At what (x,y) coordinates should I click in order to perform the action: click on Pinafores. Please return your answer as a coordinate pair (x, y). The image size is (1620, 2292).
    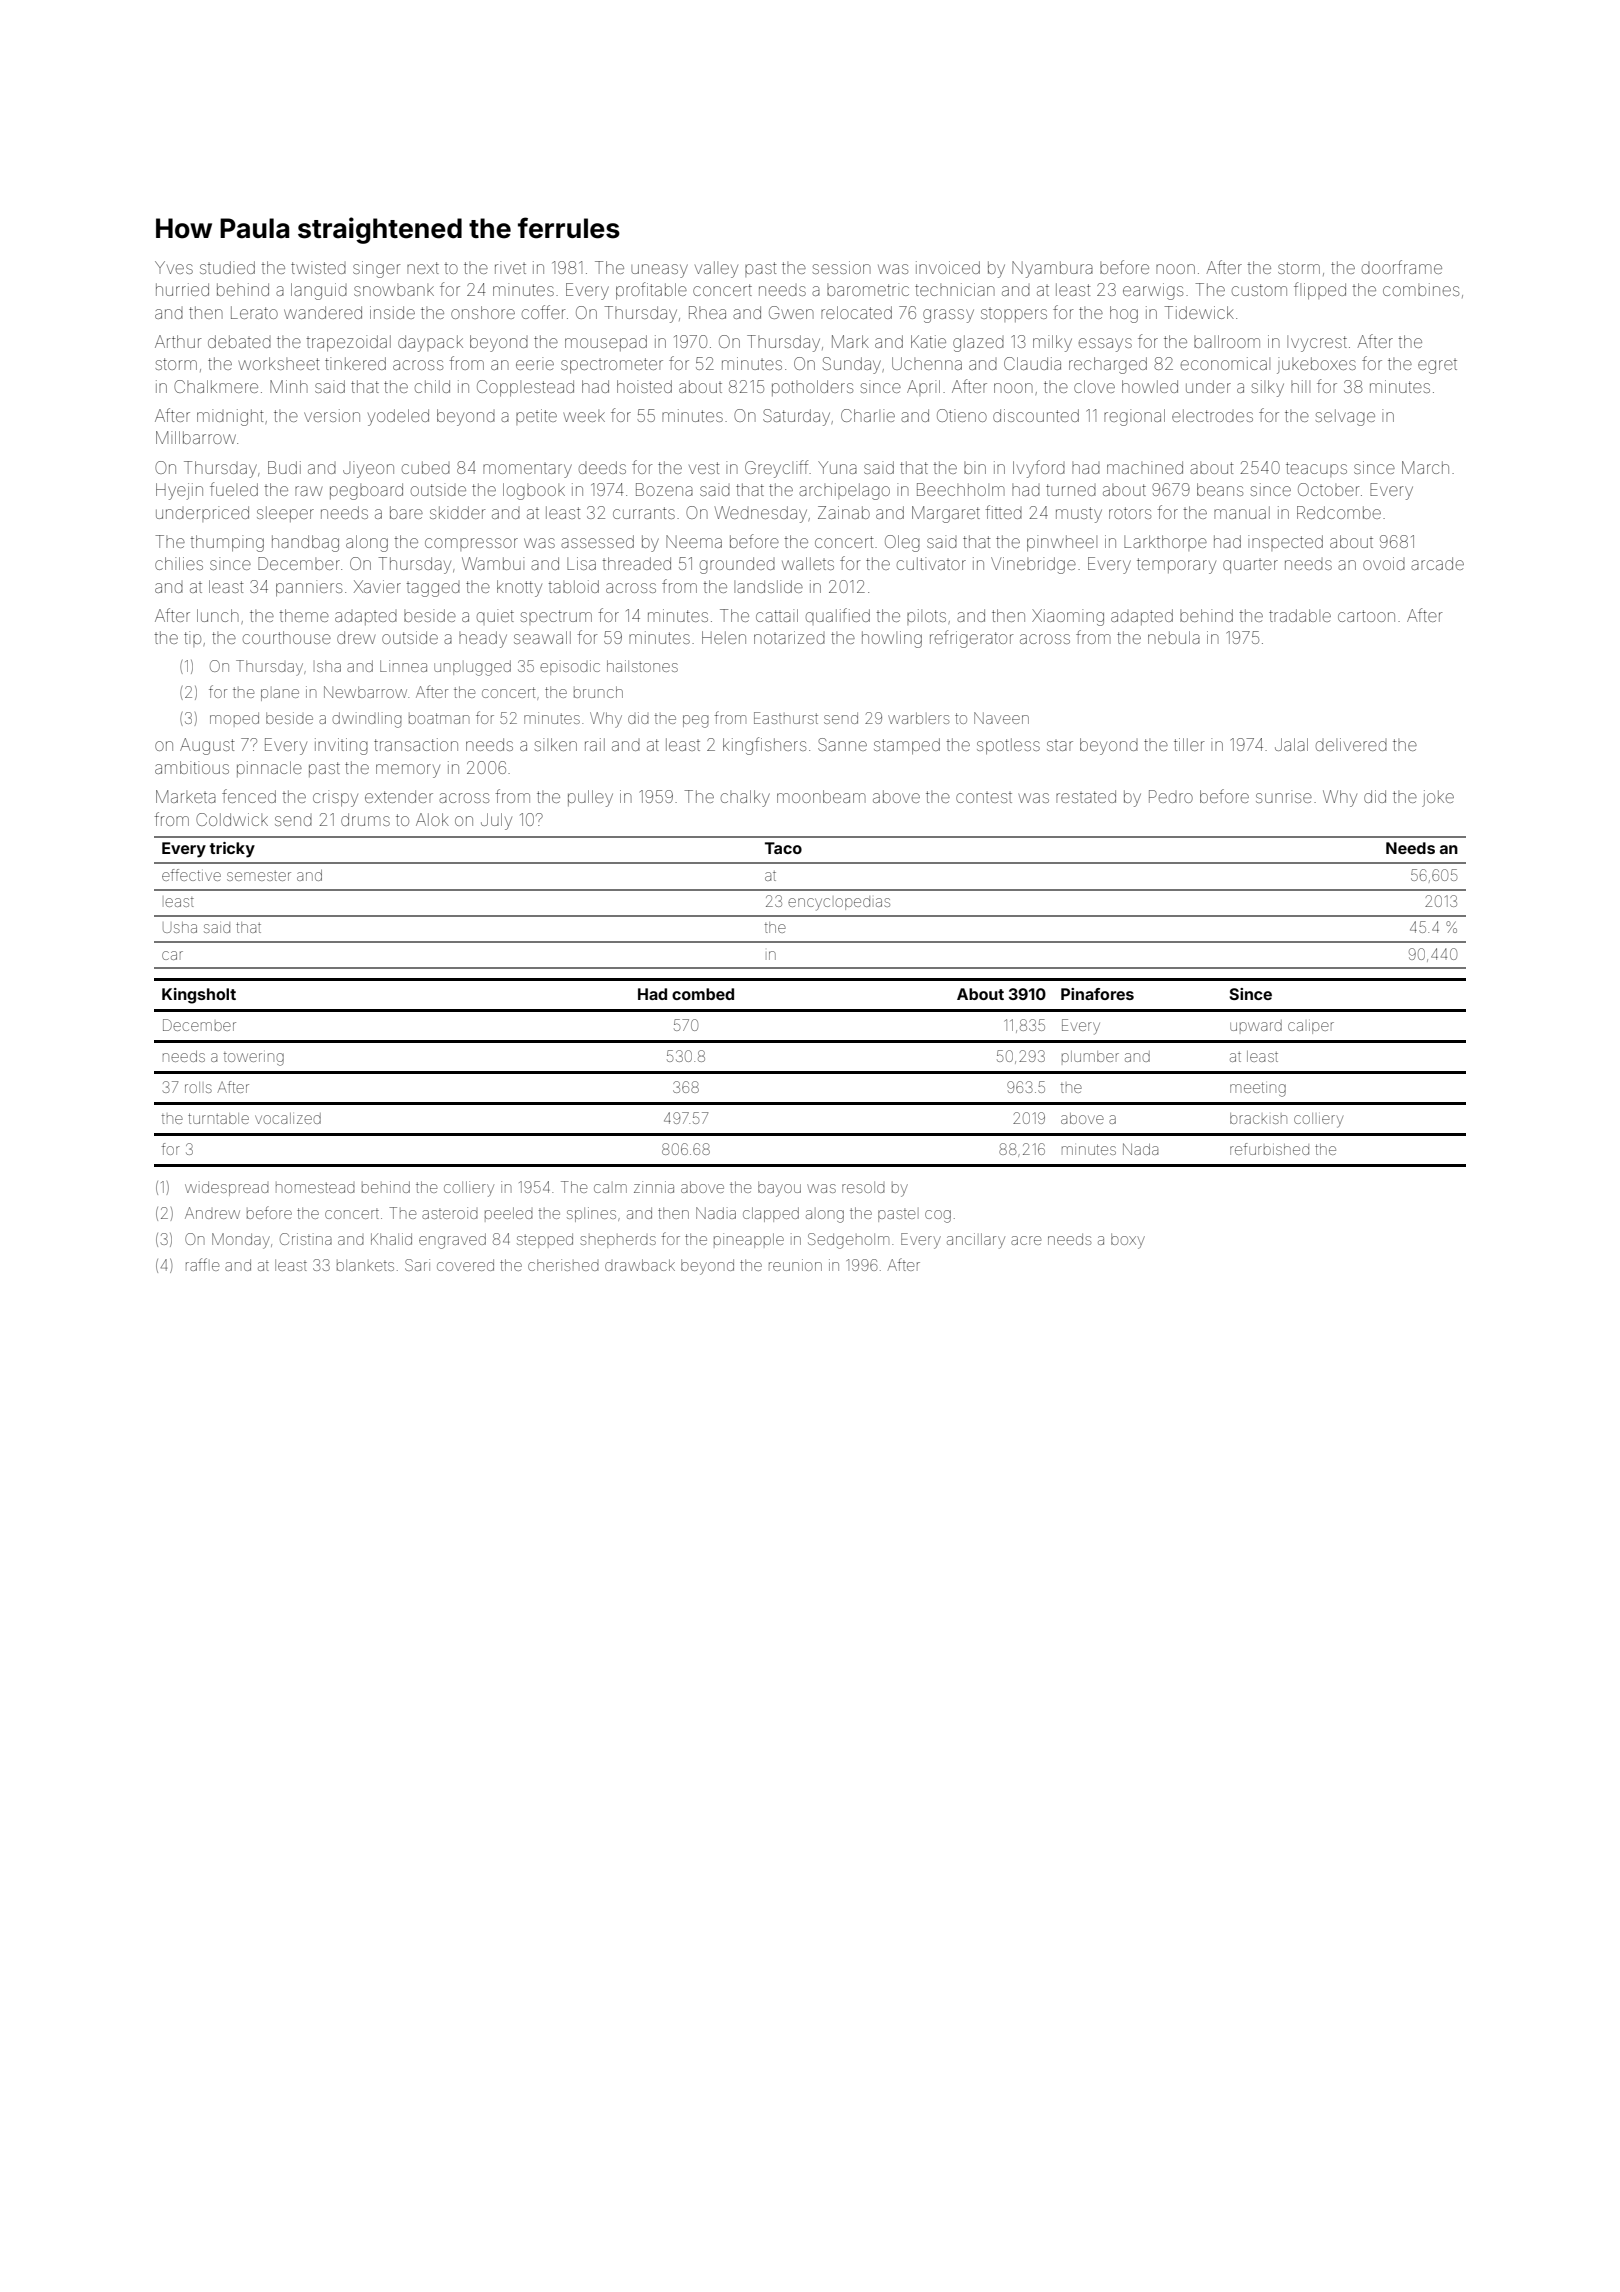
    Looking at the image, I should click on (1097, 994).
